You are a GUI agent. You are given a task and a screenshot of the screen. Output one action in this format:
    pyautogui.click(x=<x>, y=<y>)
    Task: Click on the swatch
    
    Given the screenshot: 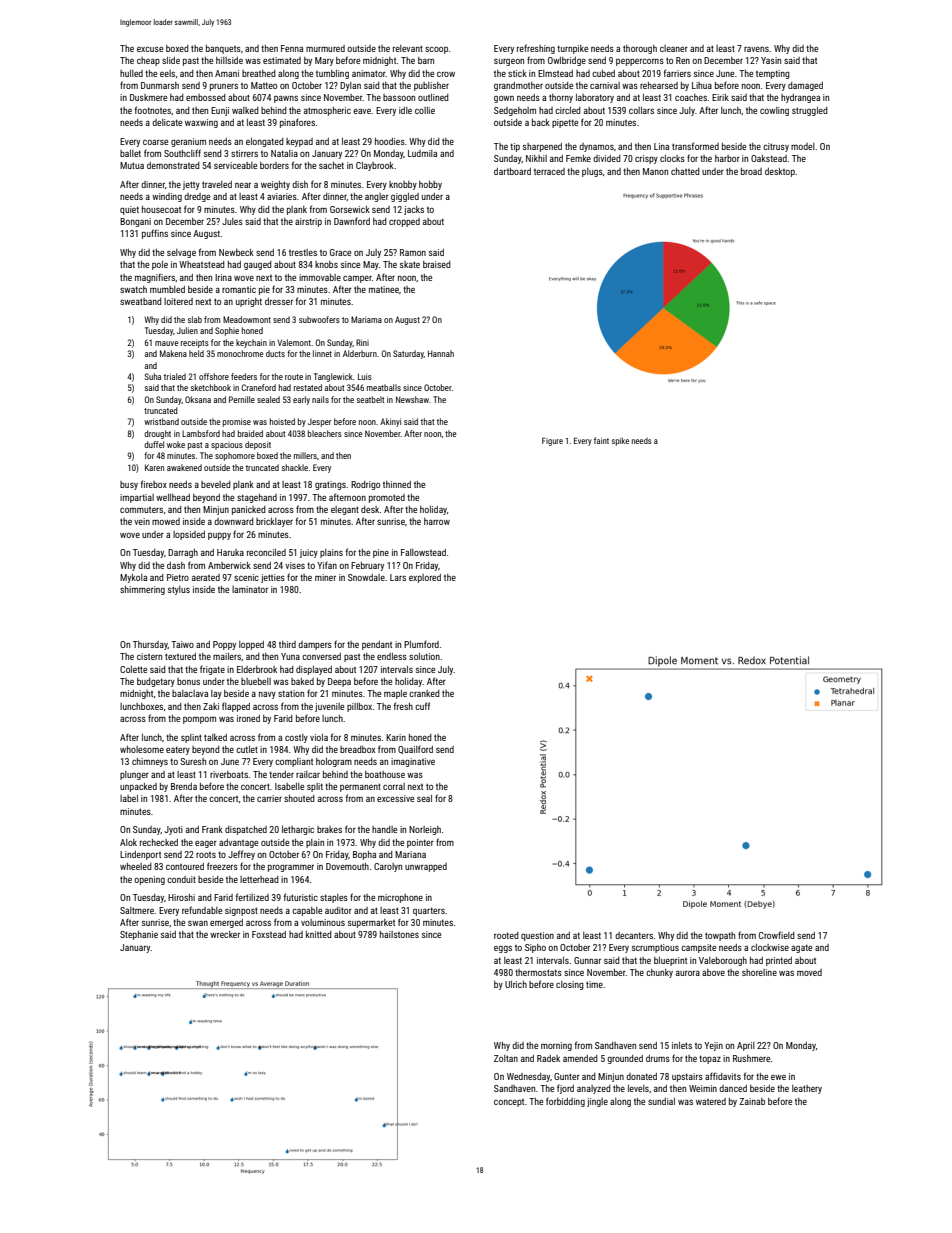 What is the action you would take?
    pyautogui.click(x=133, y=289)
